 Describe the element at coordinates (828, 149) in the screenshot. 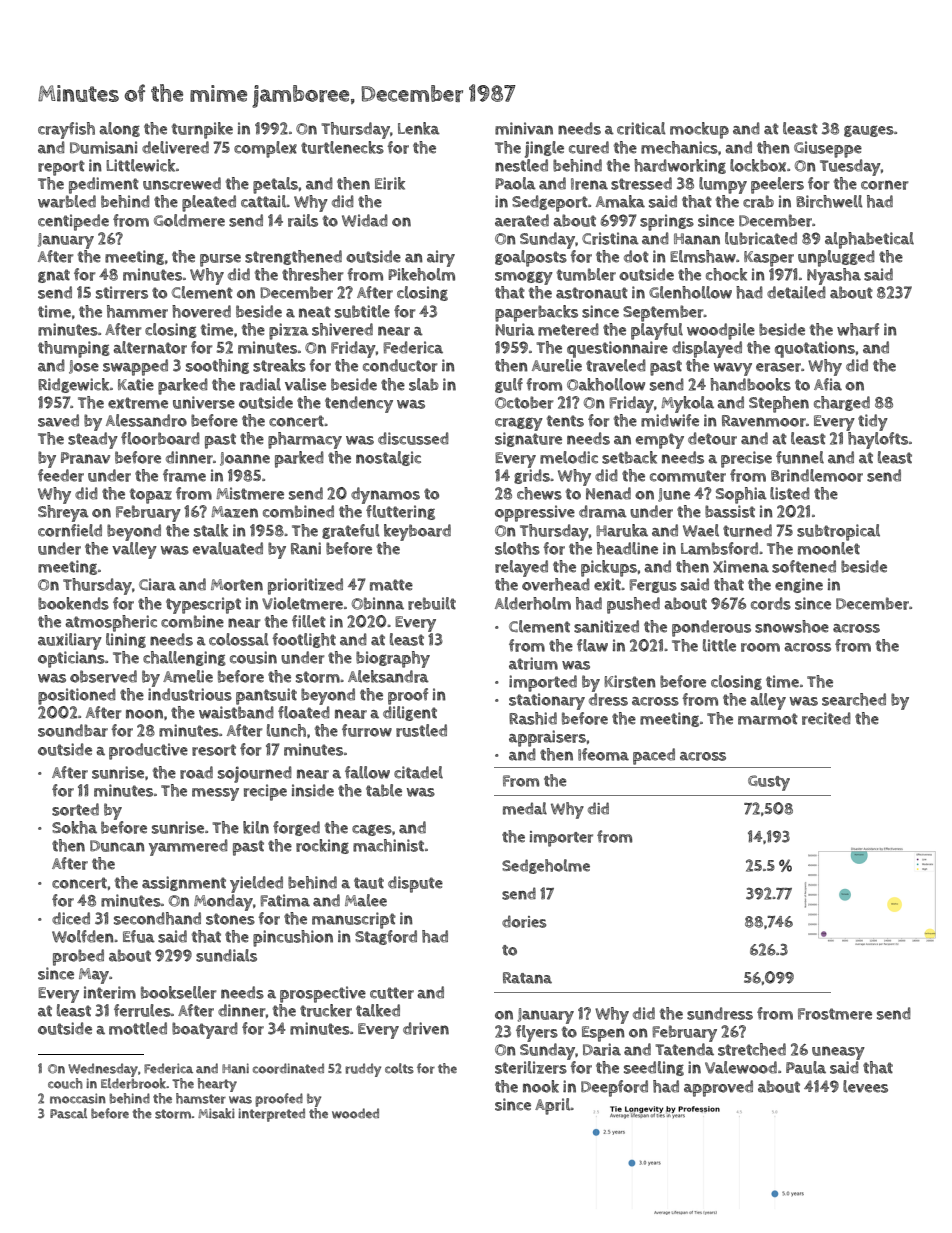

I see `Giuseppe` at that location.
